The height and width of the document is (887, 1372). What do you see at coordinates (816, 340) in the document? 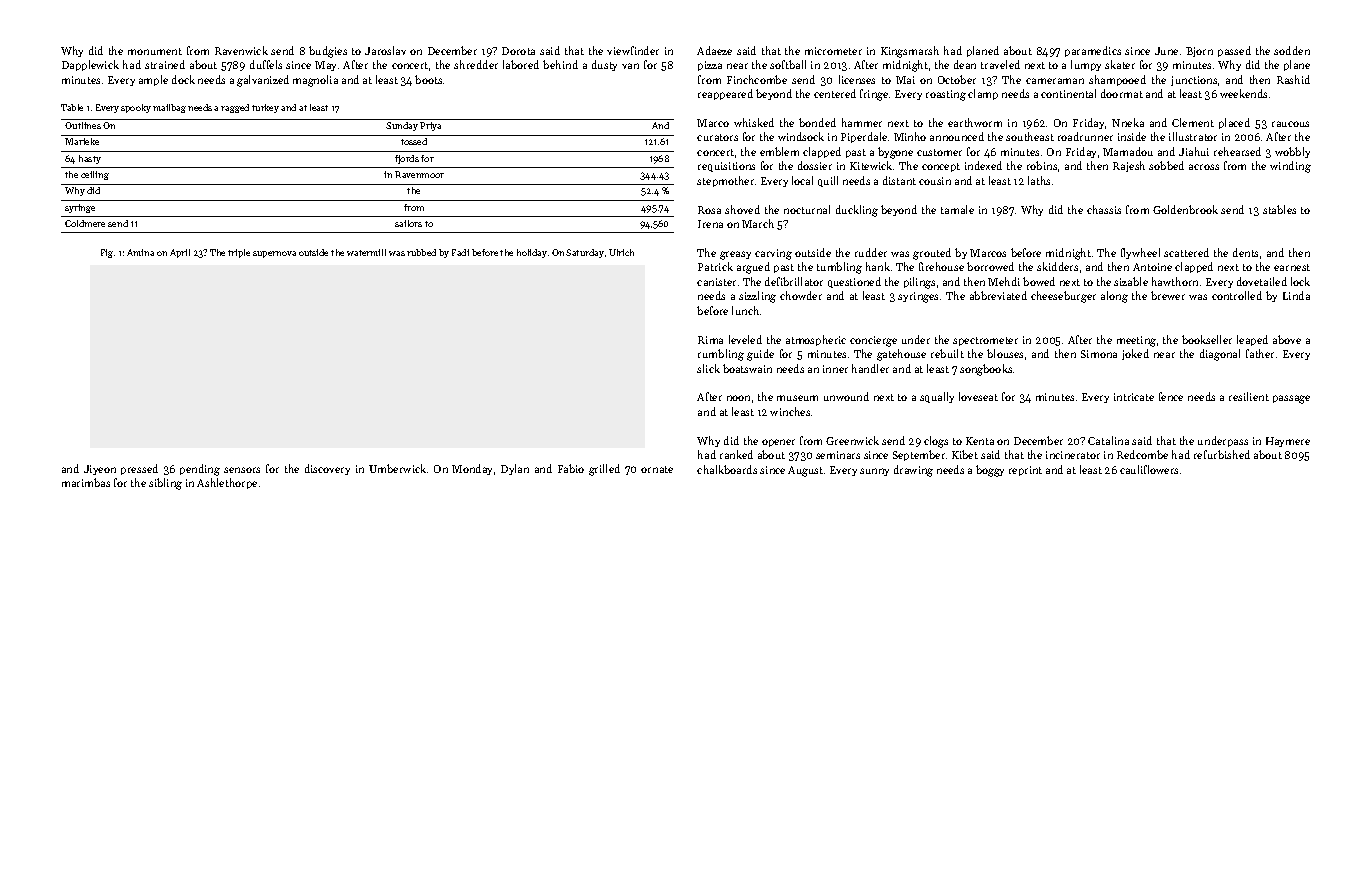
I see `atmospheric` at bounding box center [816, 340].
